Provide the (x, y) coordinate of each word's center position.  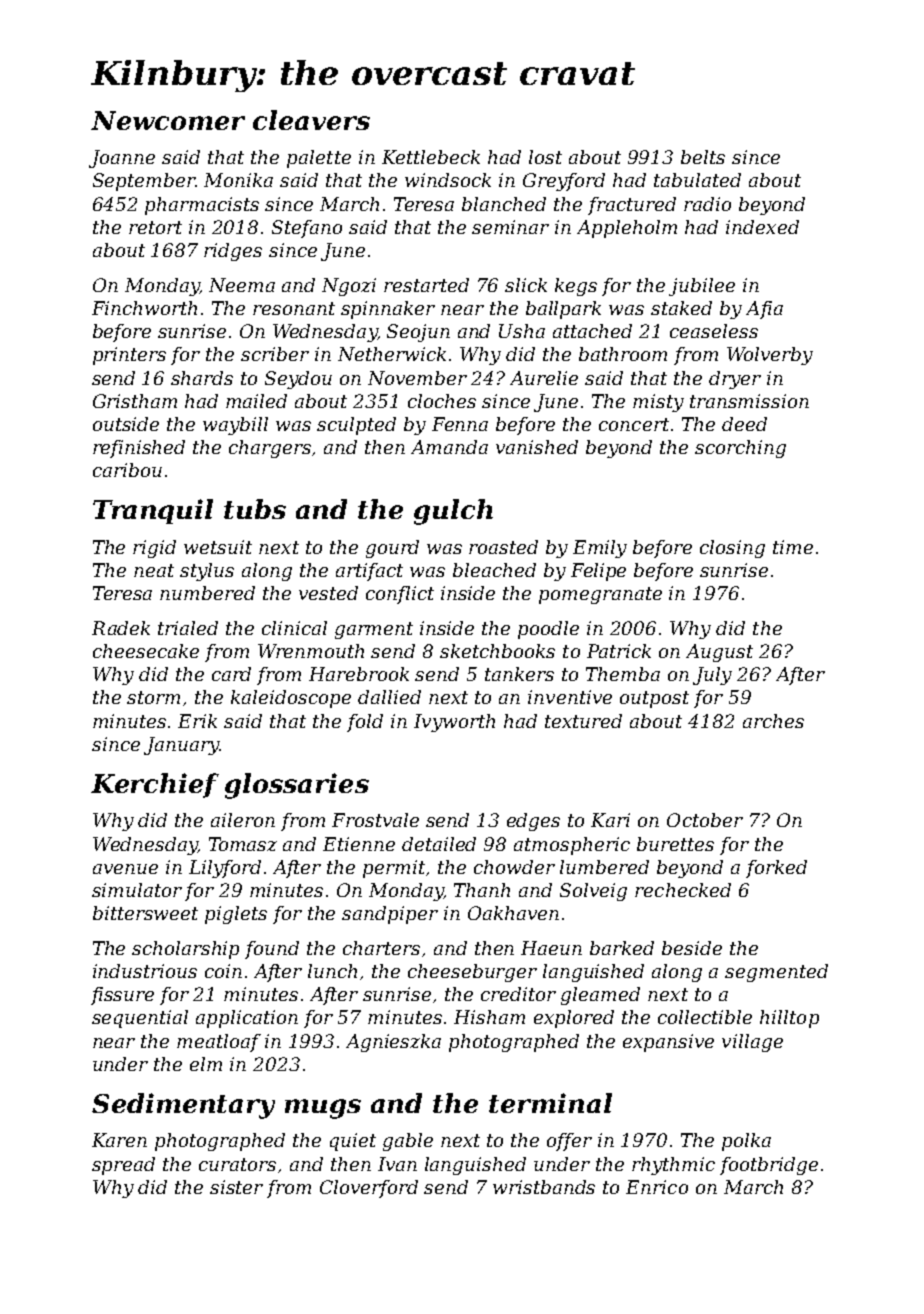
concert (634, 424)
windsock (448, 180)
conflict (400, 595)
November (417, 378)
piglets (236, 915)
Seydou (298, 380)
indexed (762, 227)
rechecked (683, 890)
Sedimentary (183, 1106)
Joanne (122, 159)
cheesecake (146, 651)
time (793, 547)
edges (533, 822)
